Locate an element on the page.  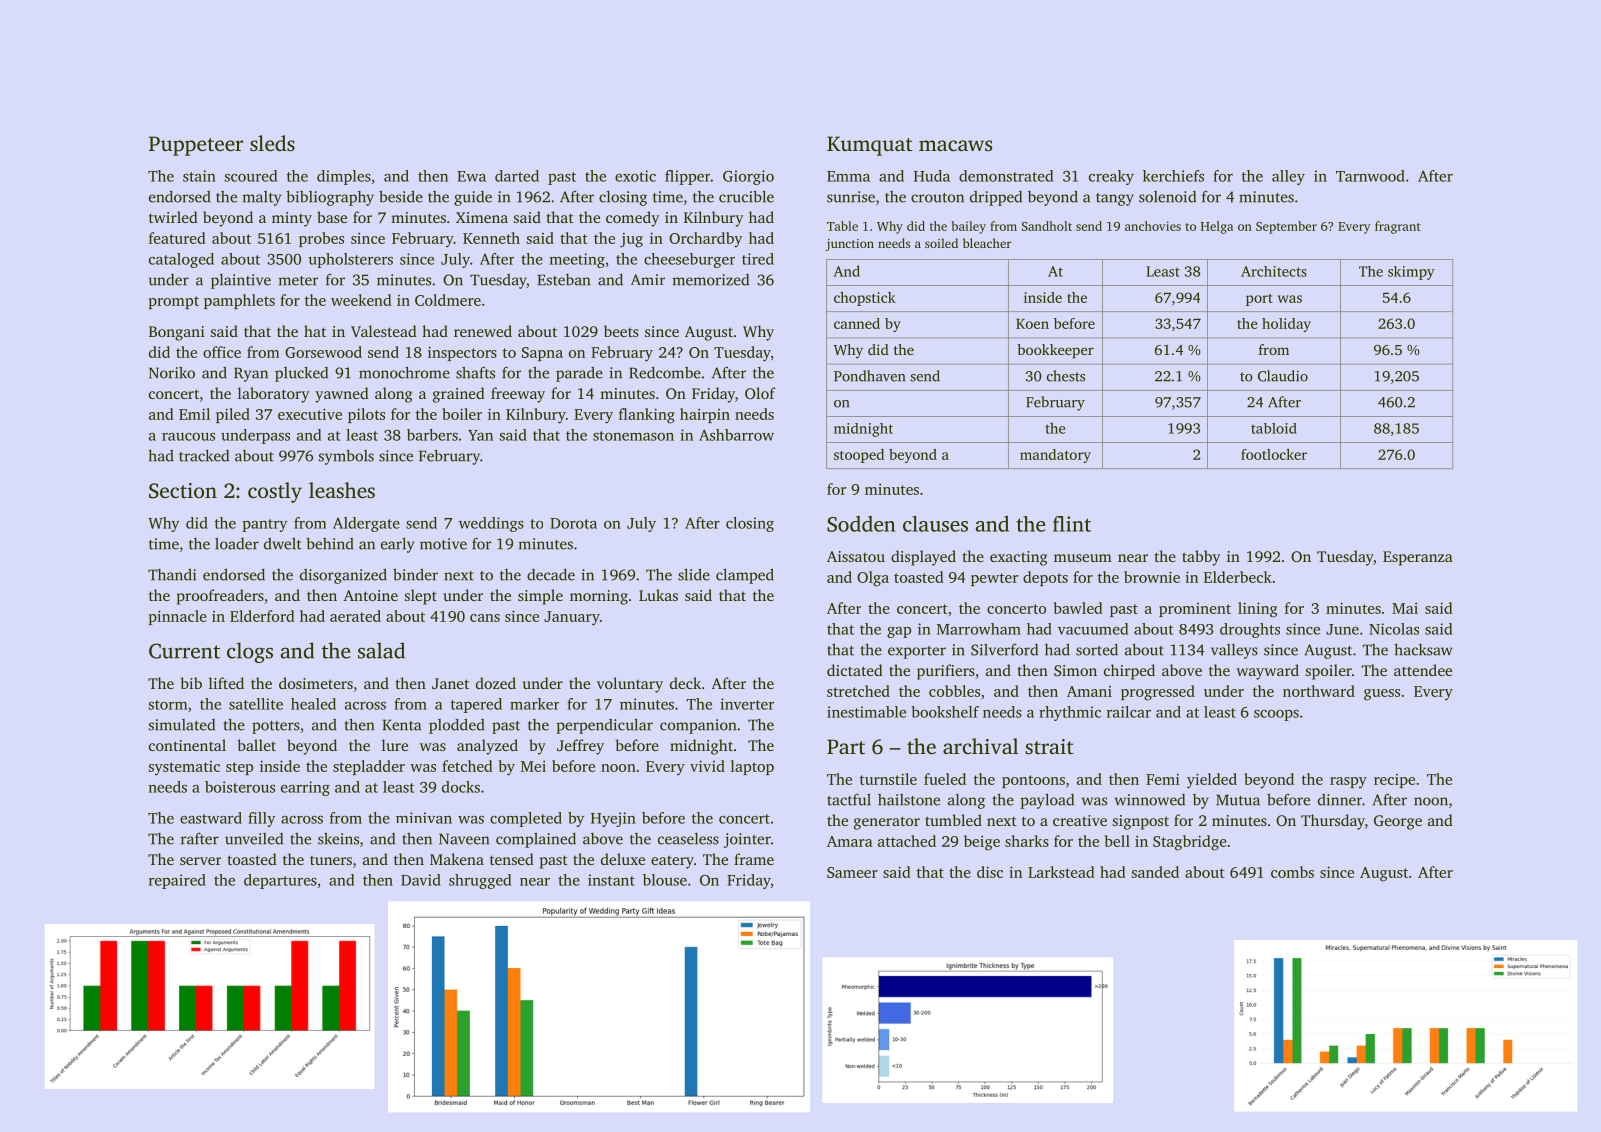
Dorota is located at coordinates (573, 523).
